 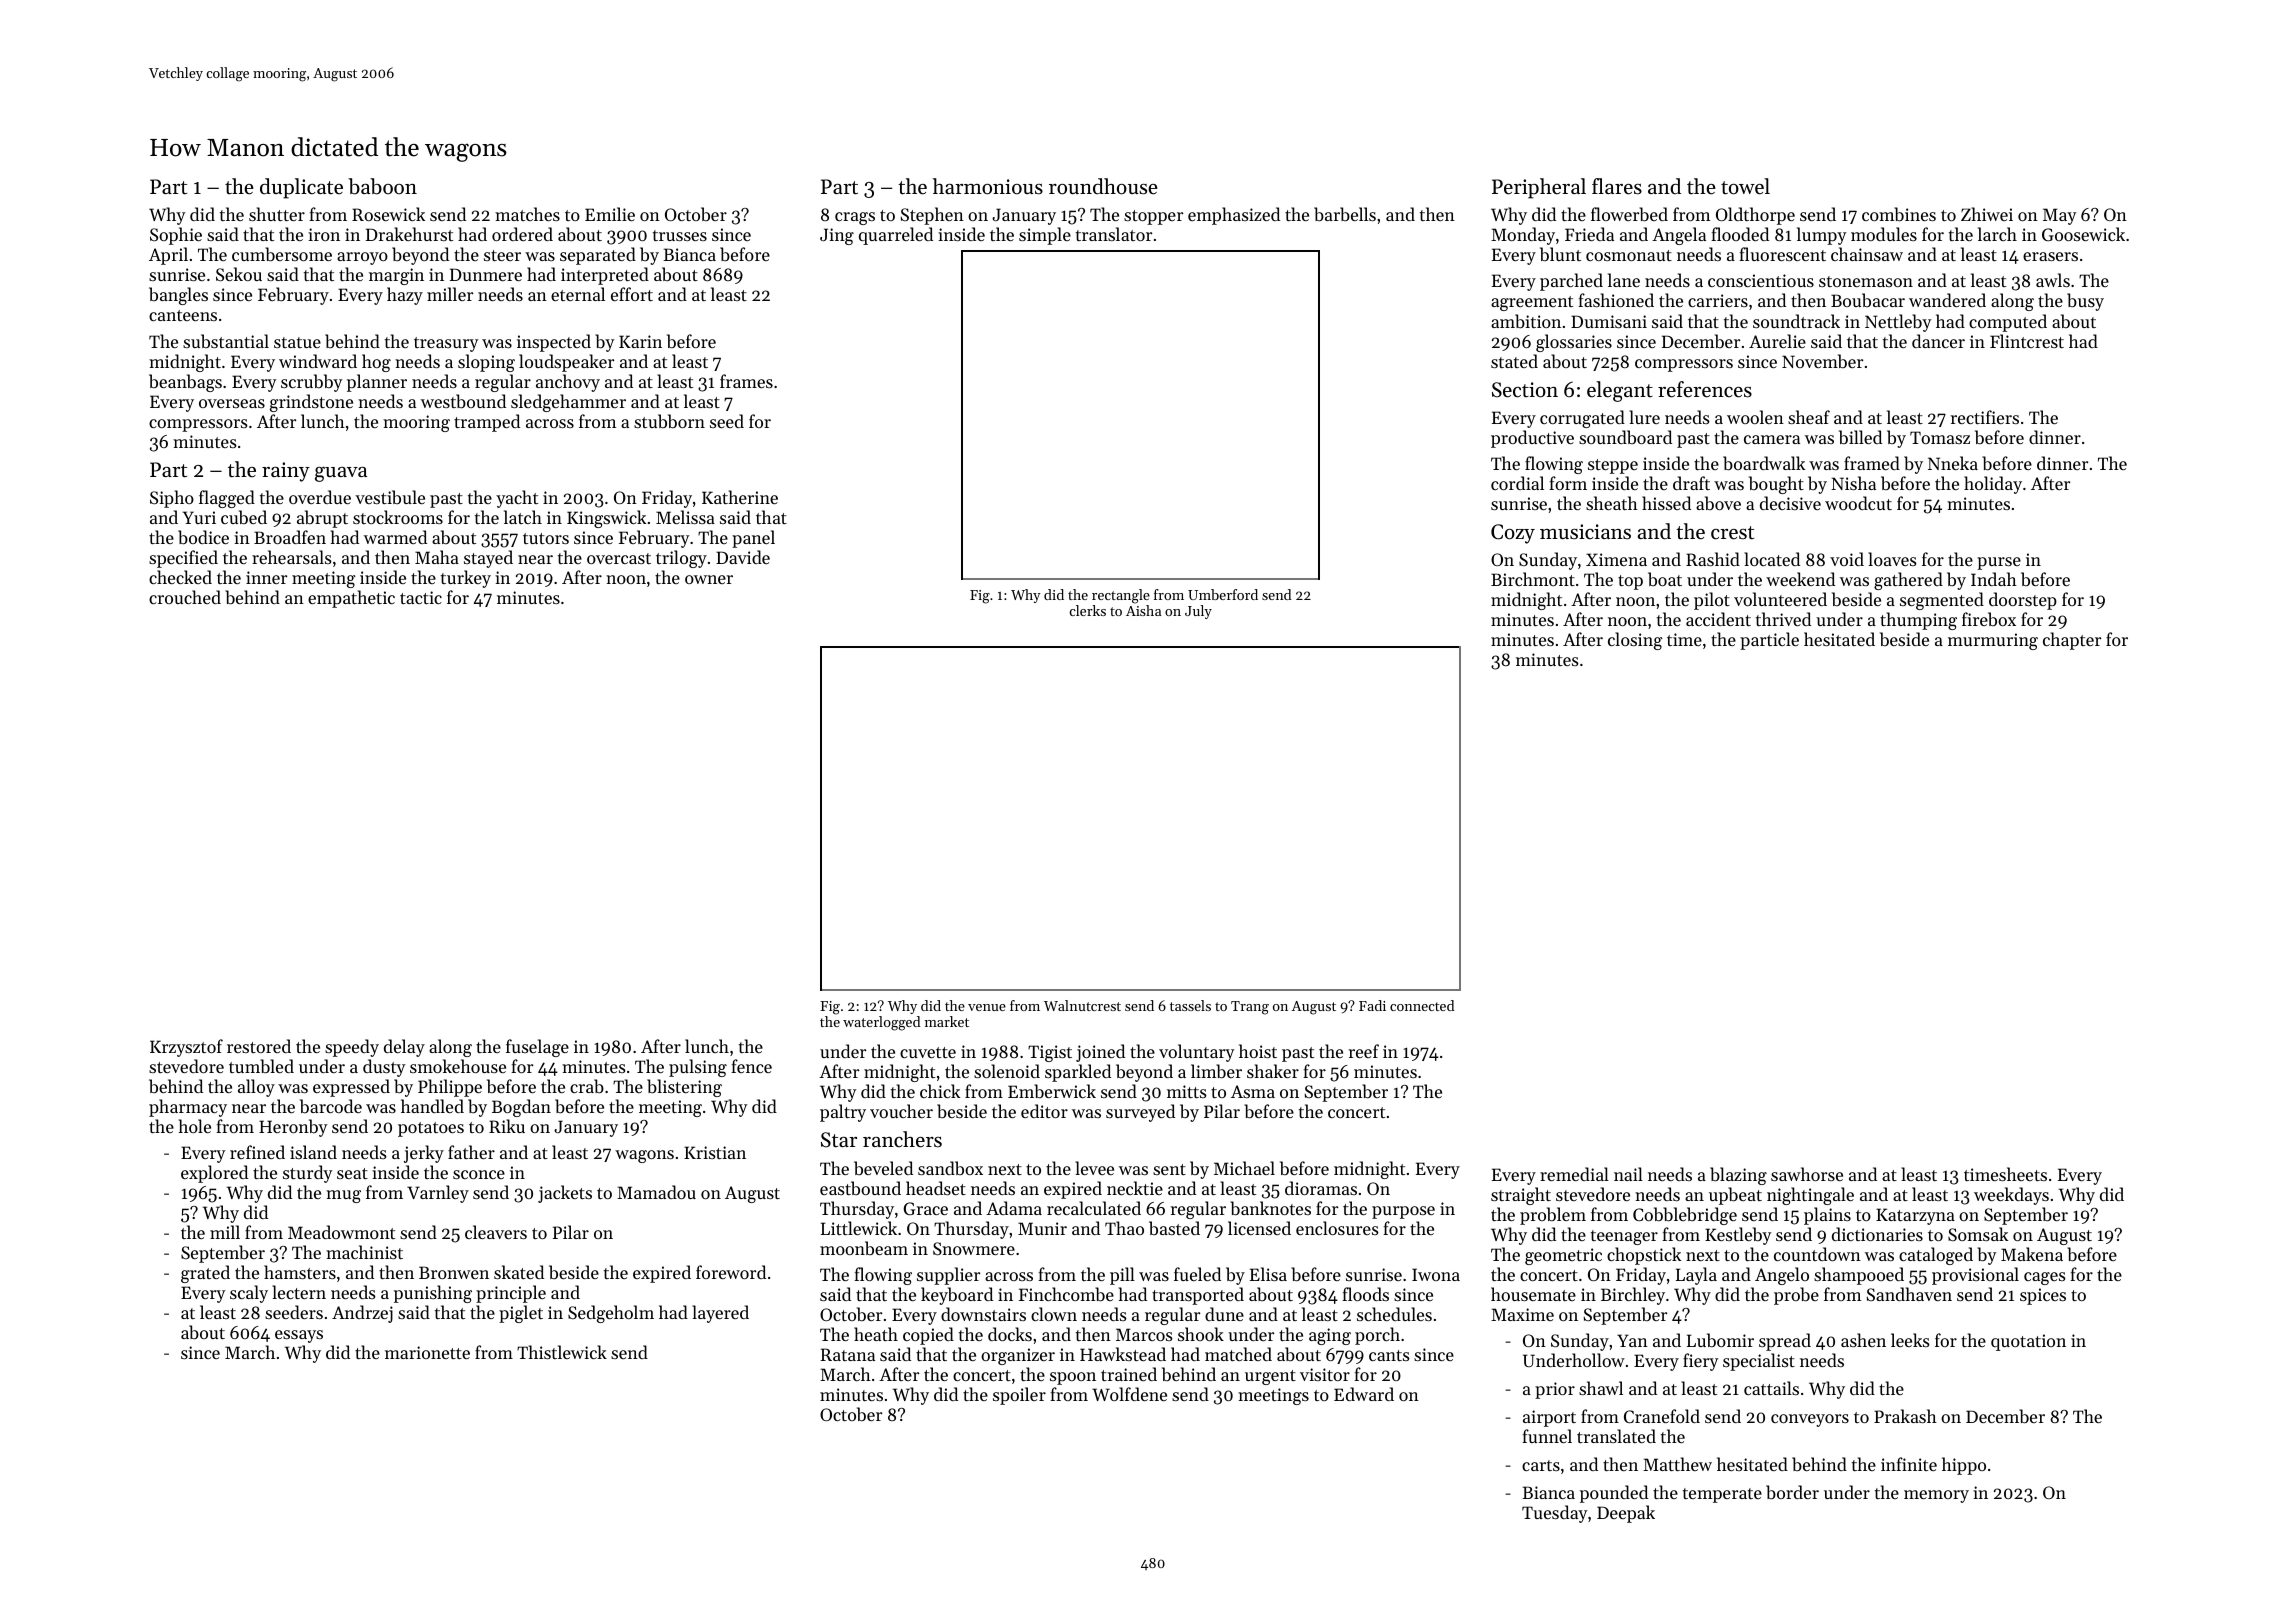 I want to click on closing, so click(x=1635, y=641).
